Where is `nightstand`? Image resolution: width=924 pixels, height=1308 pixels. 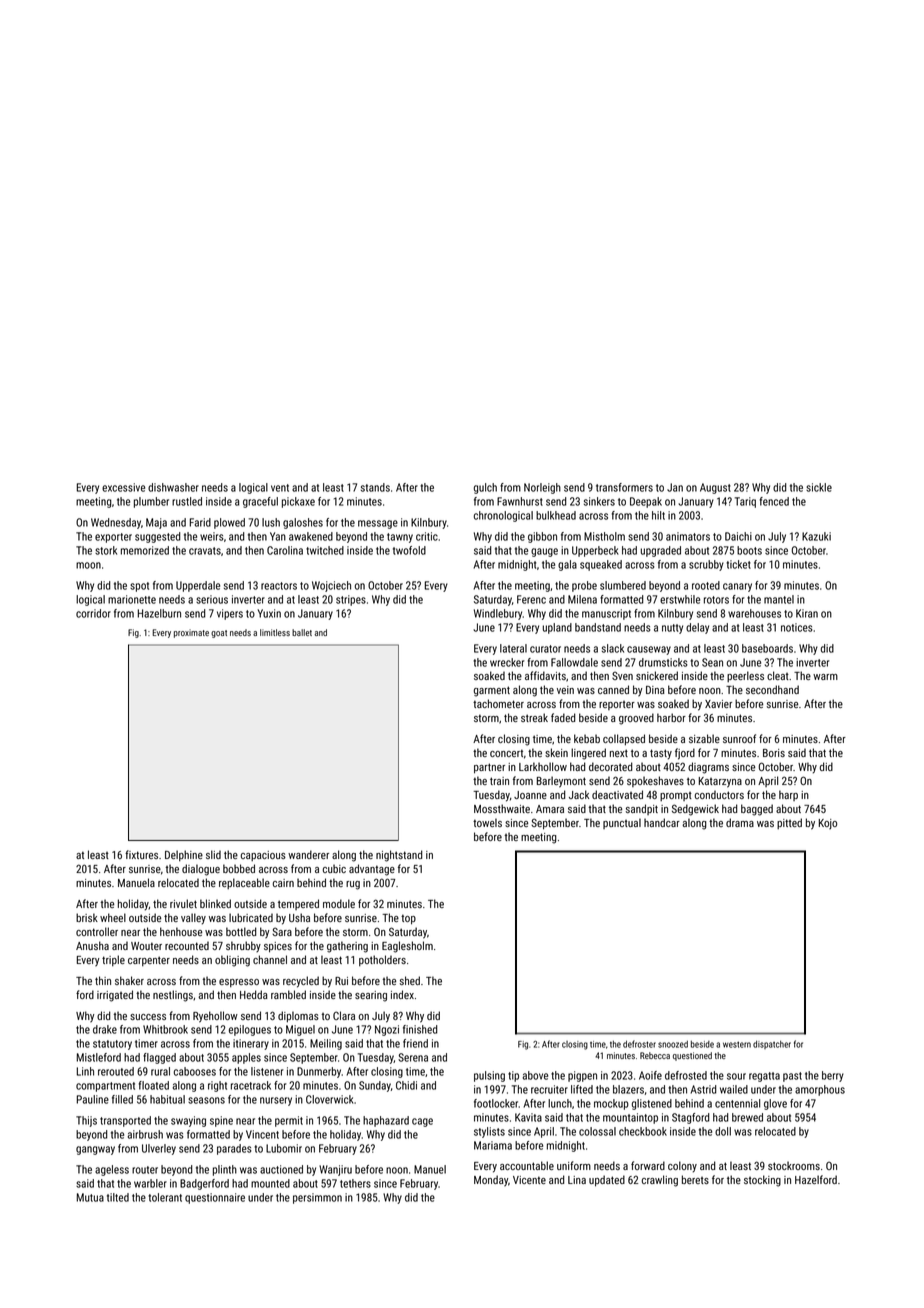
nightstand is located at coordinates (399, 856).
